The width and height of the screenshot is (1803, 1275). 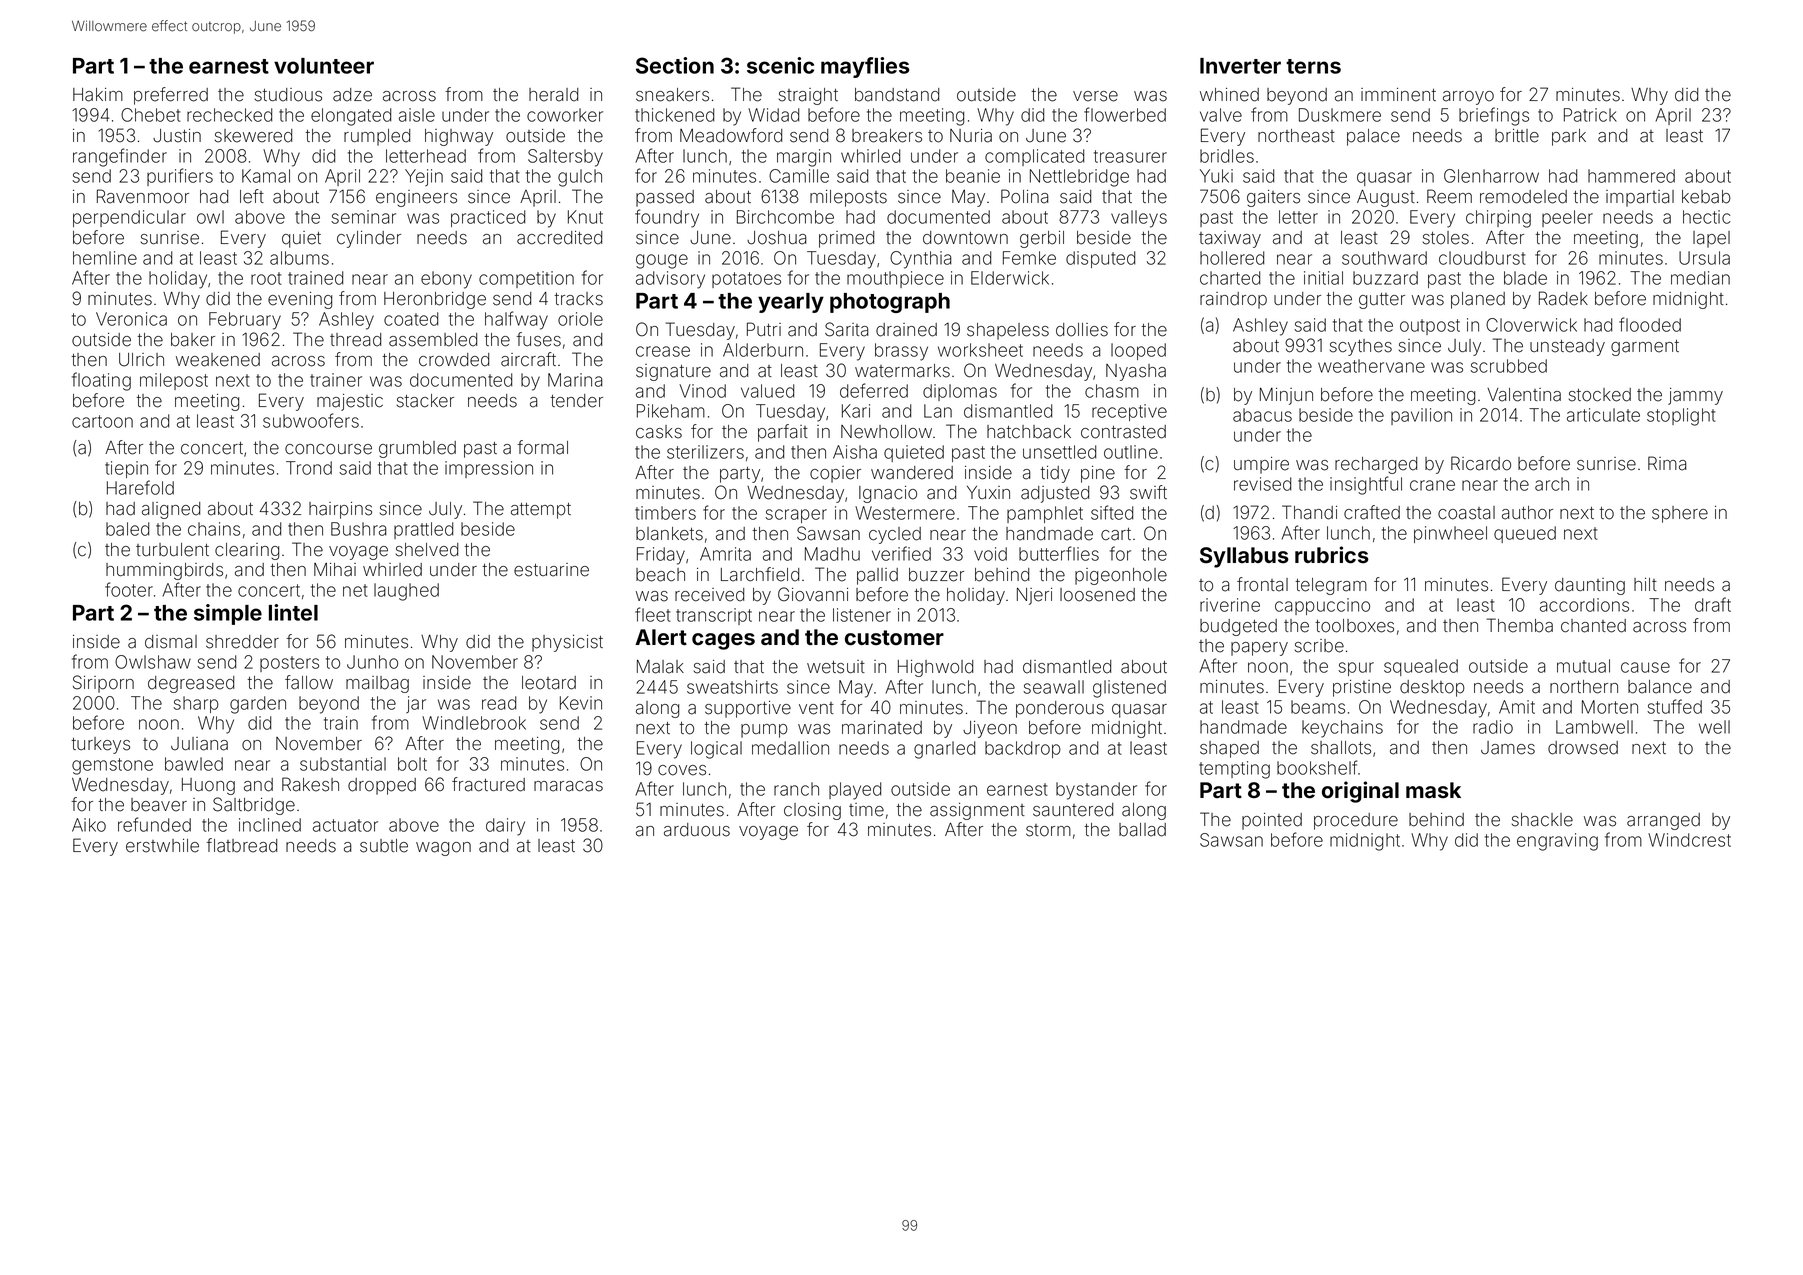 I want to click on scrubbed, so click(x=1508, y=366).
